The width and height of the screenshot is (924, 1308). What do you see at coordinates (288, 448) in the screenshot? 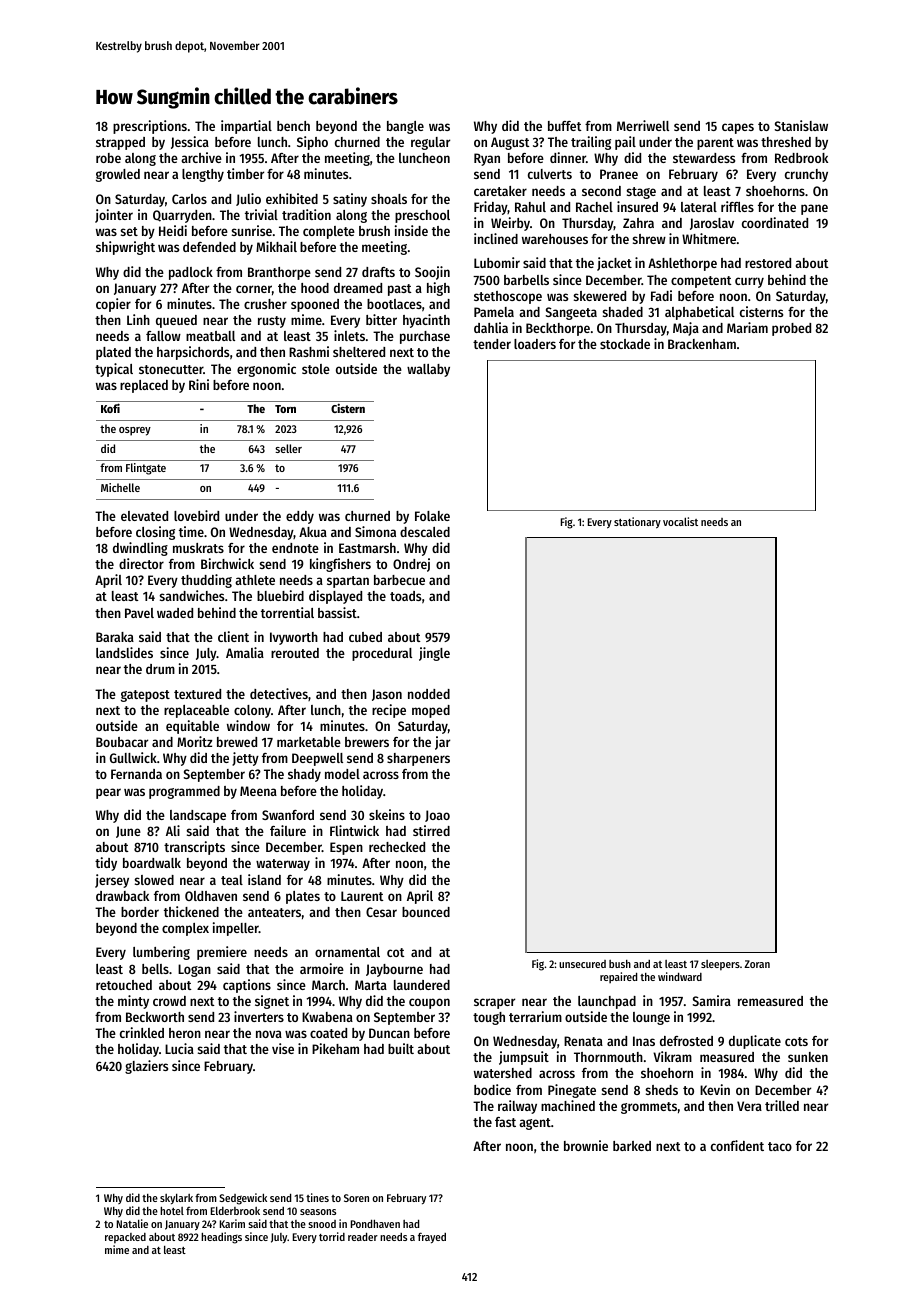
I see `seller` at bounding box center [288, 448].
